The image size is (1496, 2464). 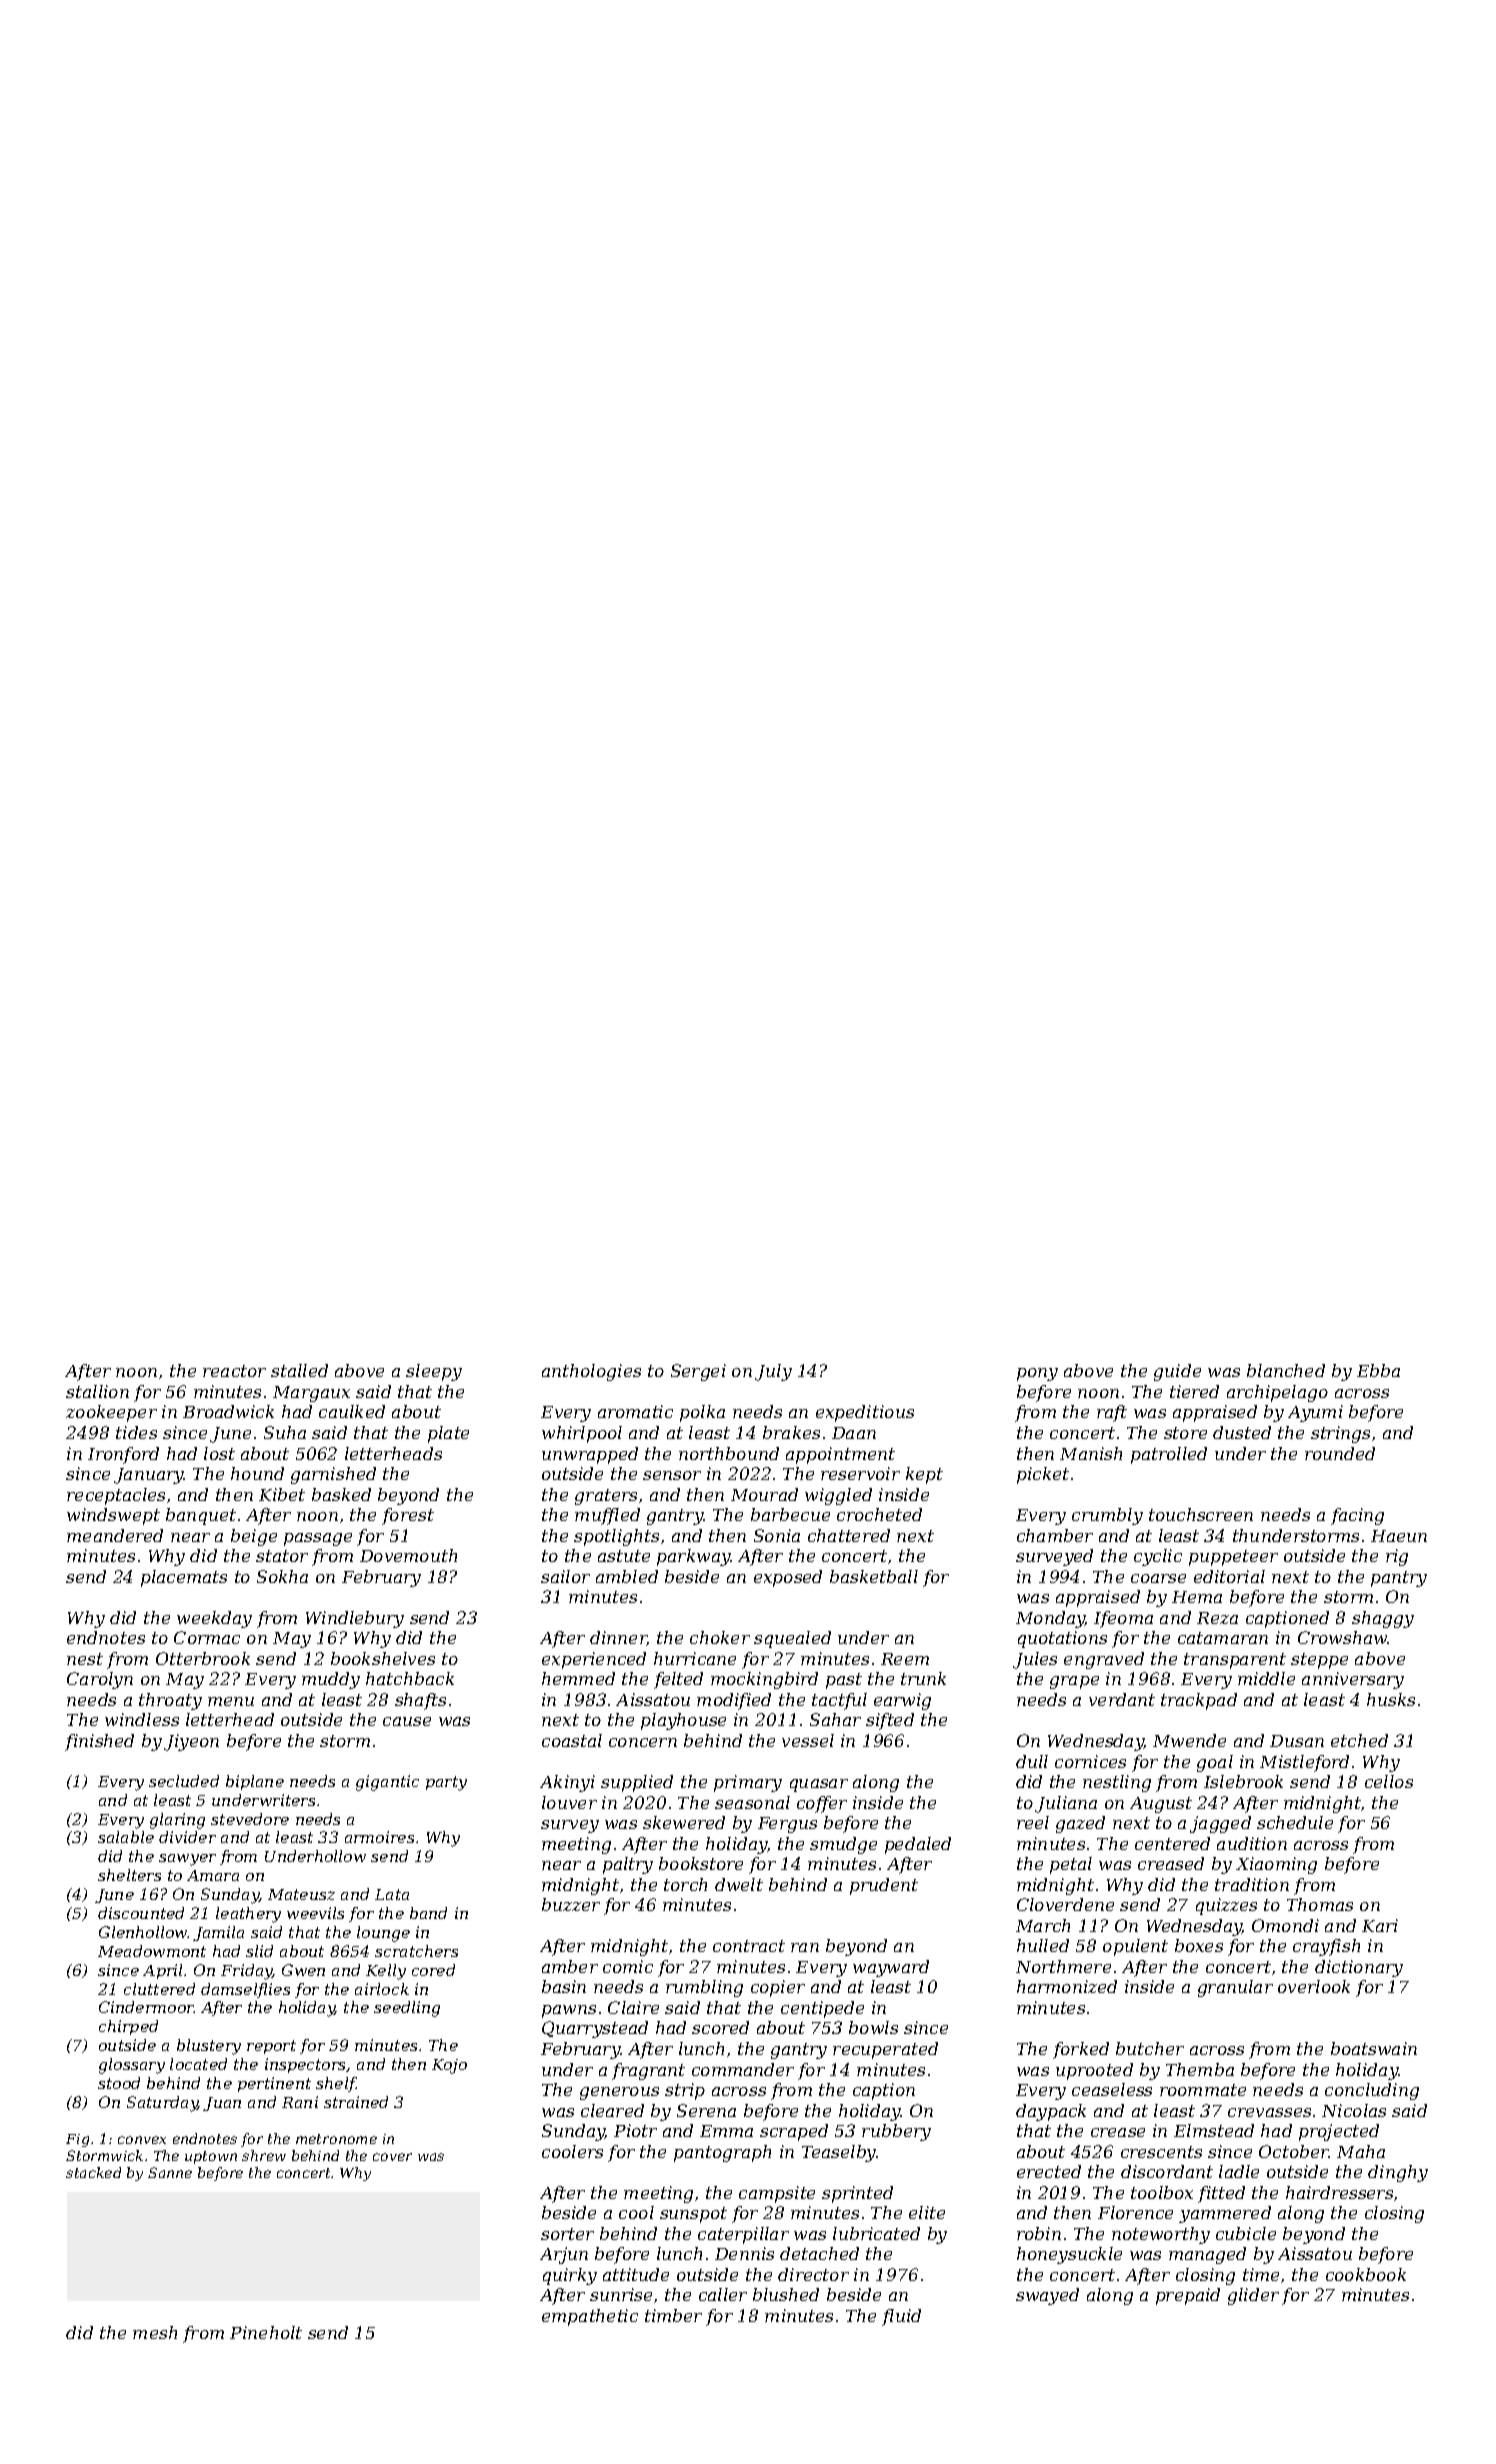 I want to click on cookbook, so click(x=1366, y=2274).
